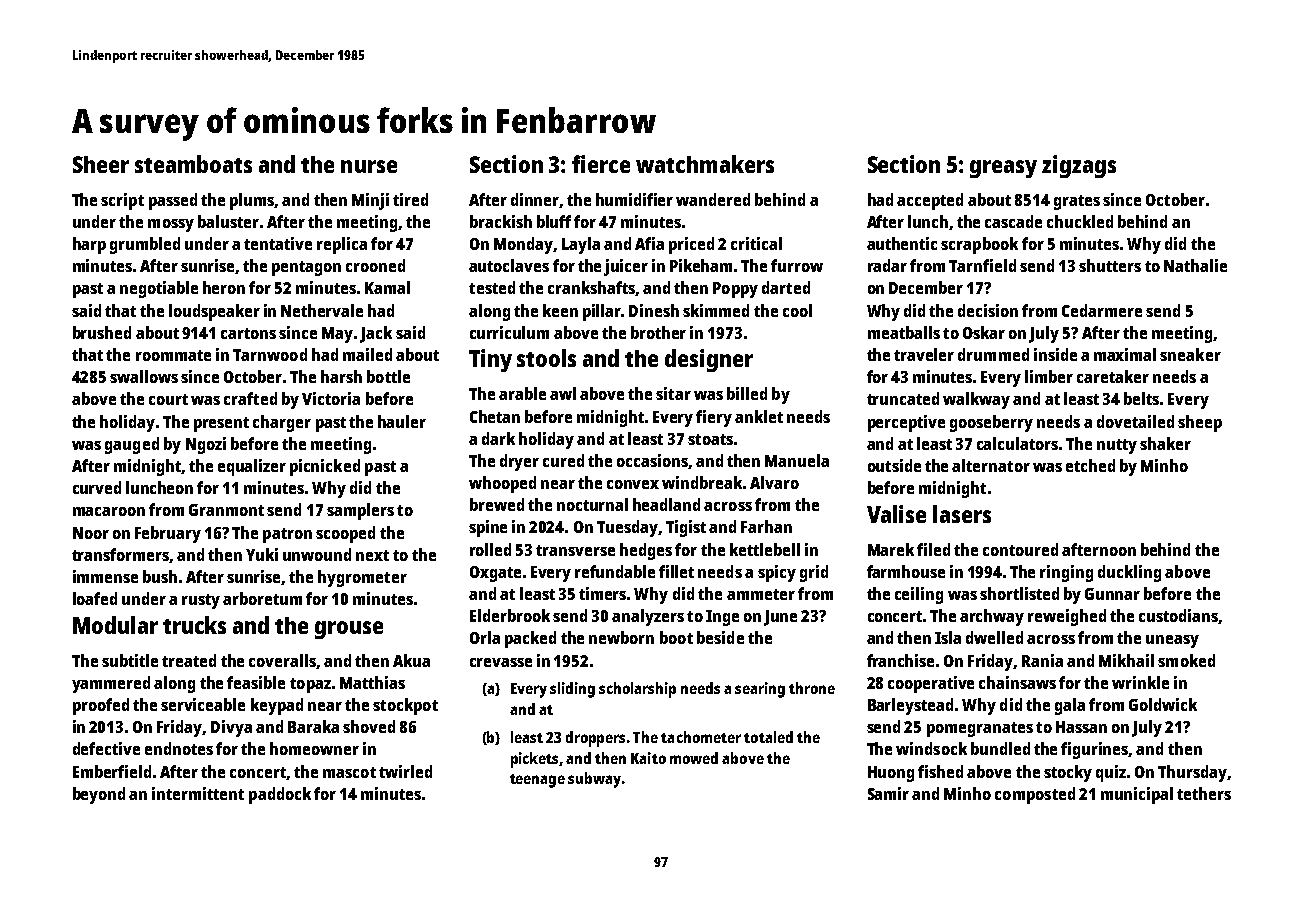  I want to click on treated, so click(189, 660).
